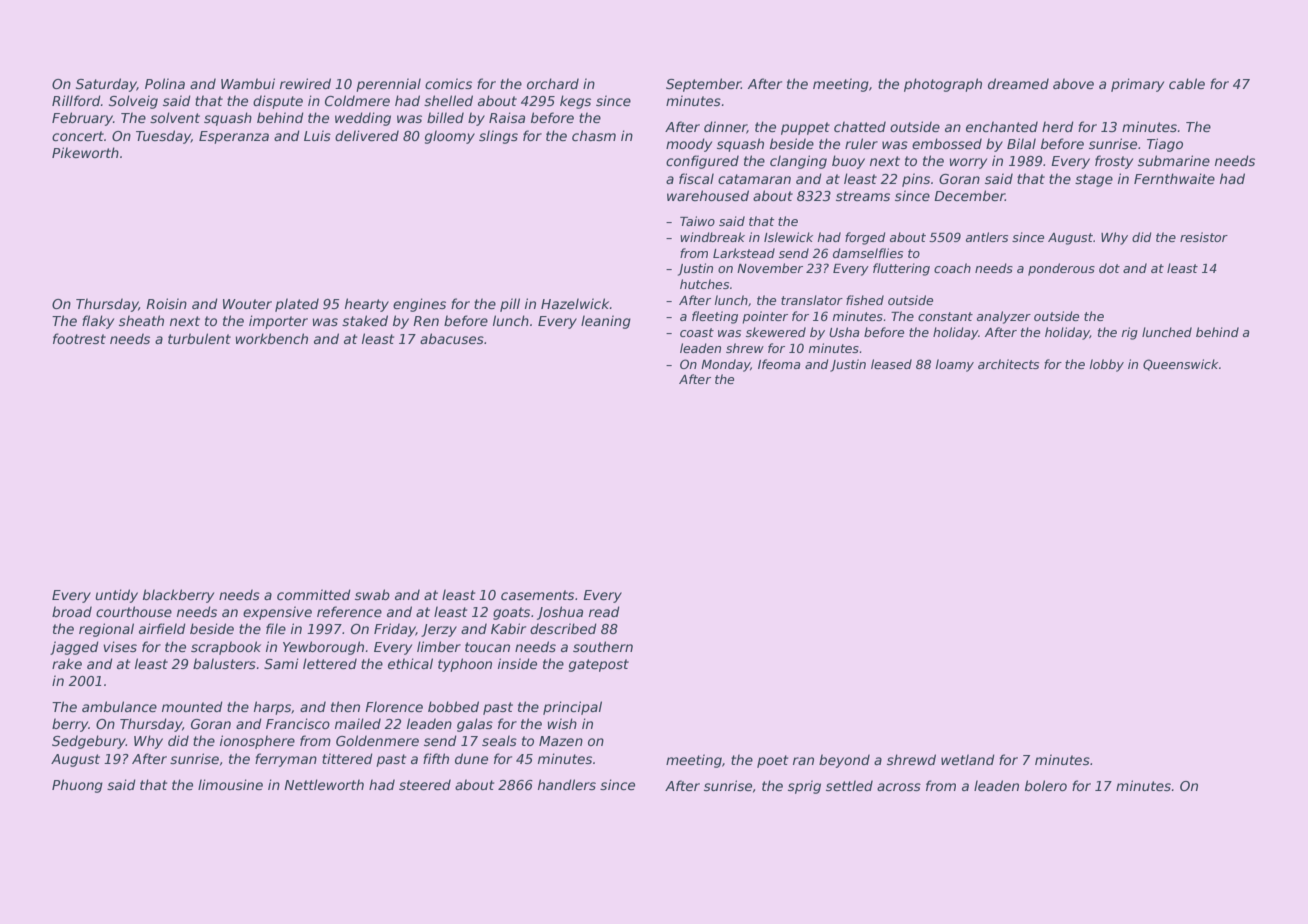 This screenshot has height=924, width=1308. What do you see at coordinates (537, 595) in the screenshot?
I see `casements` at bounding box center [537, 595].
